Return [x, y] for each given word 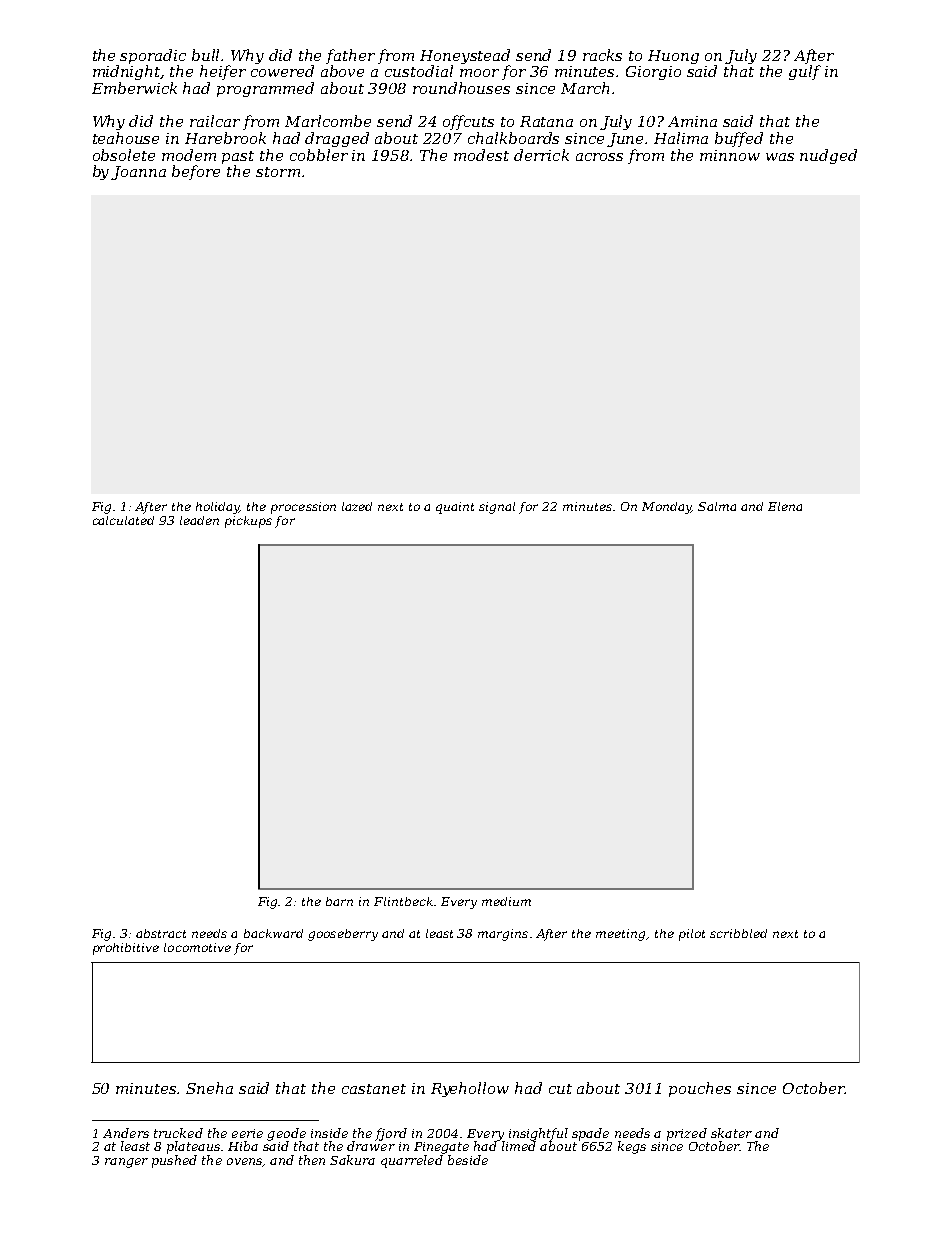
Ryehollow [470, 1089]
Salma [717, 506]
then [312, 1160]
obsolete [124, 155]
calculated [123, 520]
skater [731, 1133]
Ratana [546, 121]
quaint [455, 508]
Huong [673, 57]
